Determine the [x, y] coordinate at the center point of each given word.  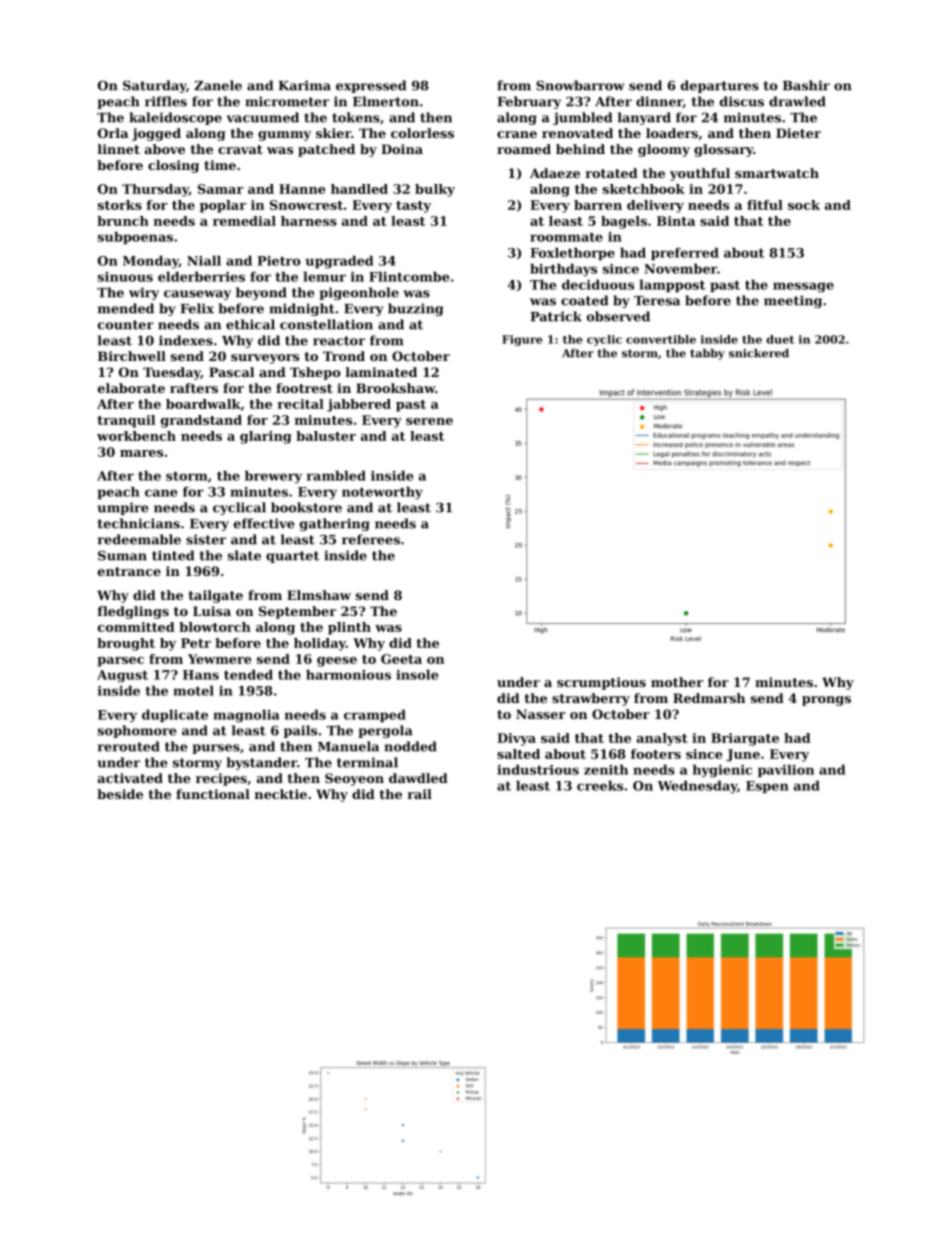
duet [780, 339]
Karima [304, 85]
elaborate [131, 388]
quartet [292, 557]
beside [120, 794]
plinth [349, 628]
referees [371, 539]
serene [429, 421]
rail [419, 794]
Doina [402, 149]
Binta [676, 221]
